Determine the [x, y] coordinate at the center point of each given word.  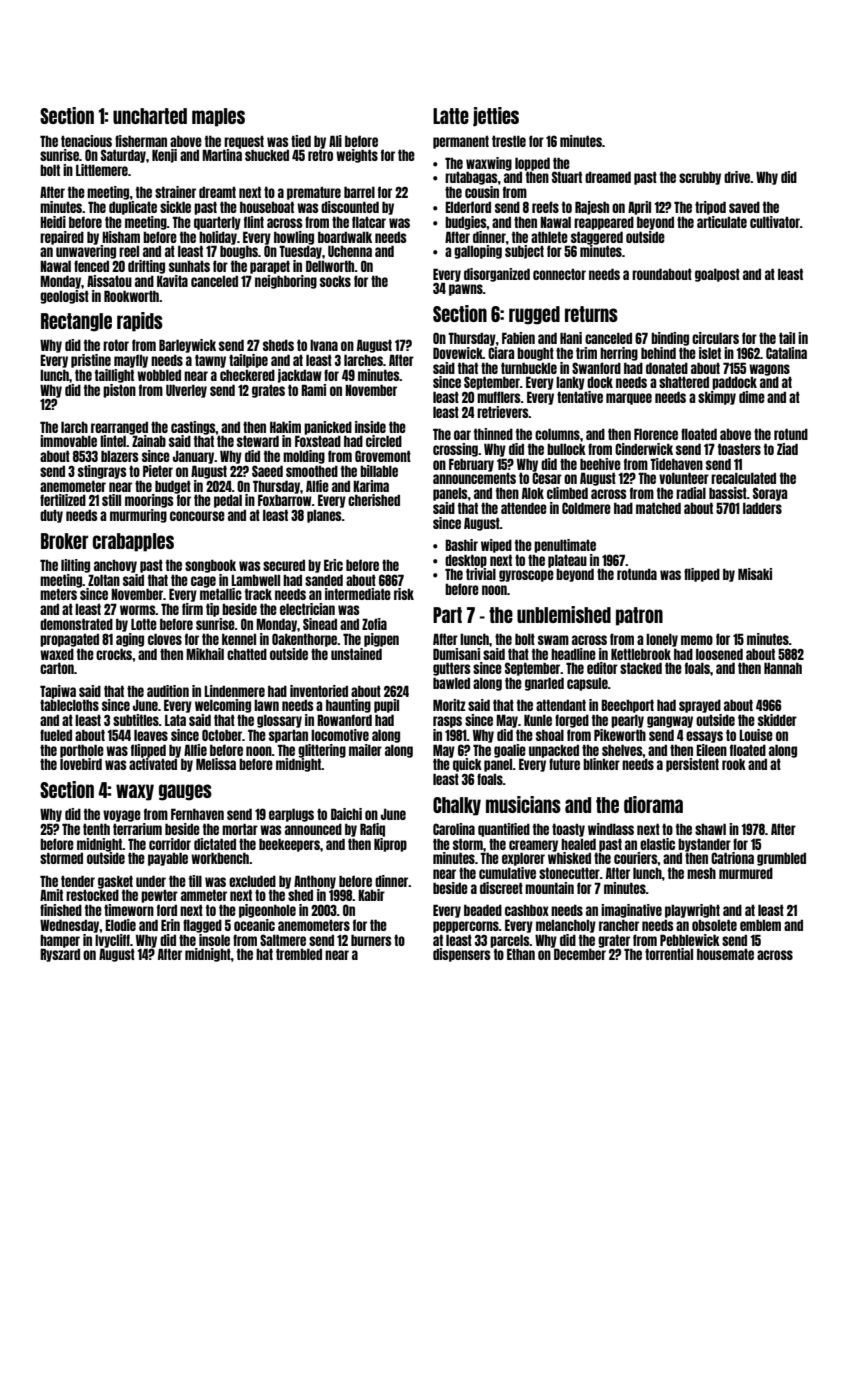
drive [737, 177]
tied [301, 141]
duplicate [133, 208]
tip [212, 610]
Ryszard [60, 955]
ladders [762, 508]
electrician [307, 609]
